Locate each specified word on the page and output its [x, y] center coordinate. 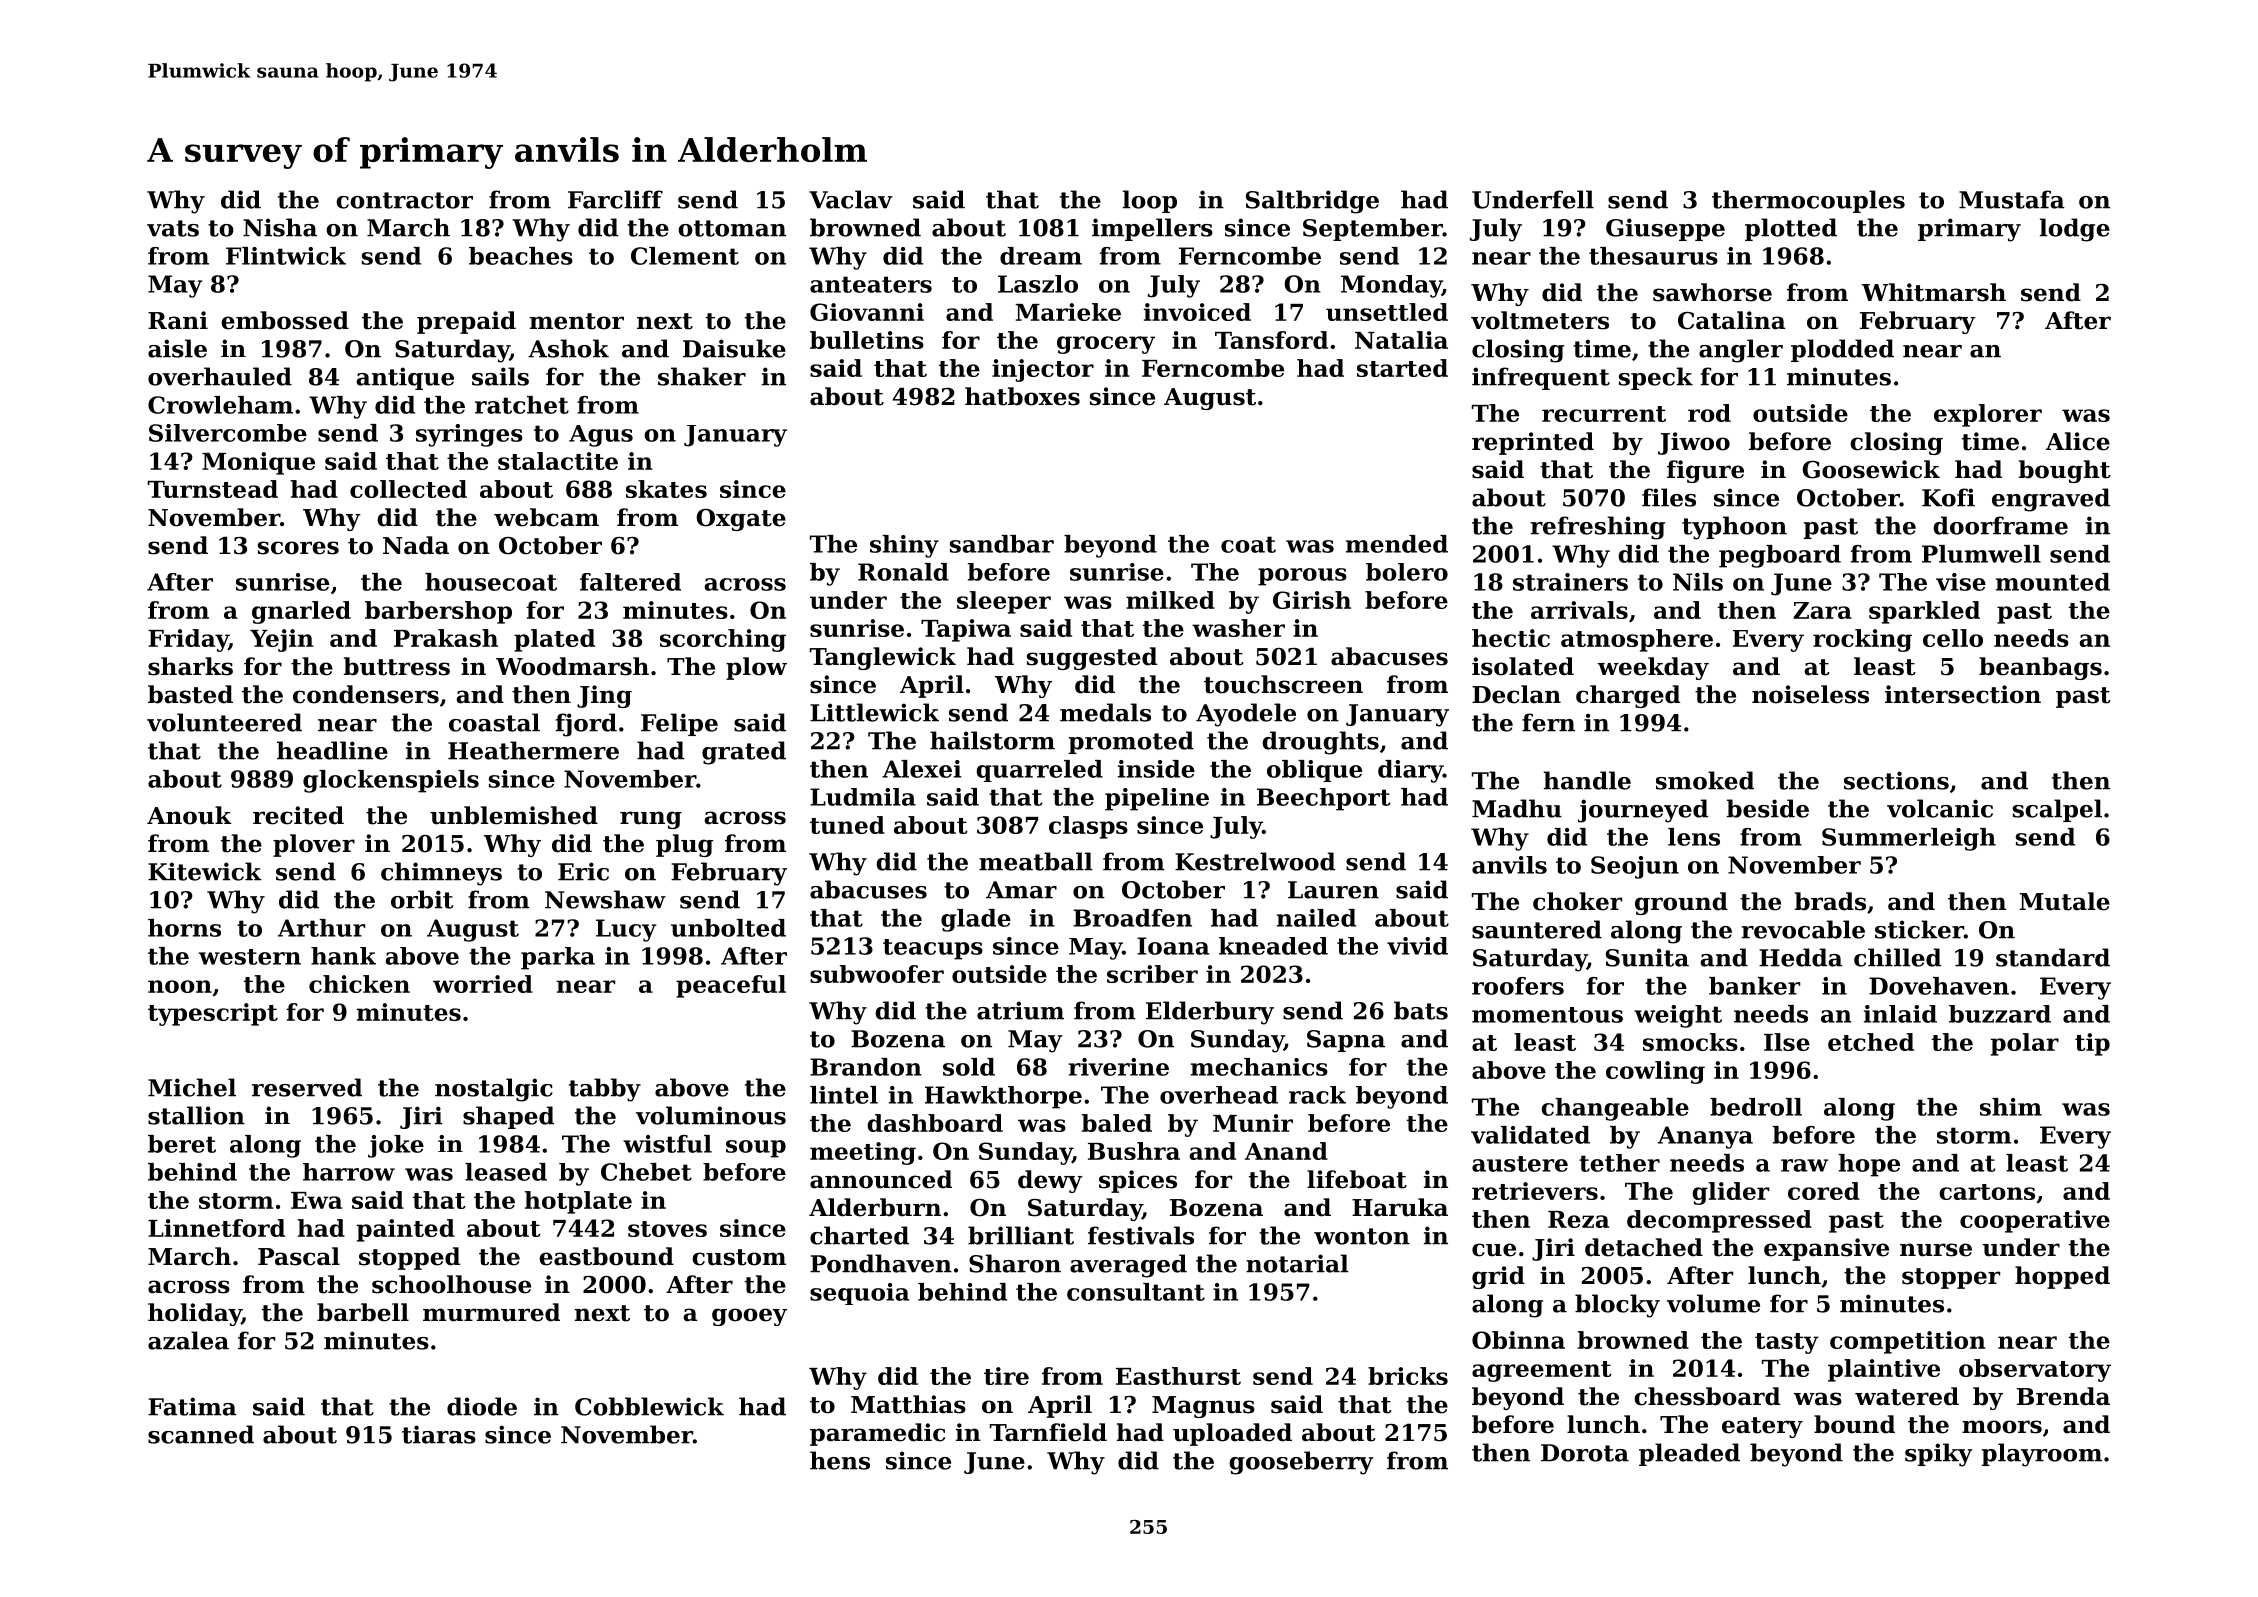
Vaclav [851, 199]
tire [1006, 1376]
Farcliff [615, 199]
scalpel [2057, 810]
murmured [491, 1312]
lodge [2075, 230]
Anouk [189, 815]
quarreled [1039, 771]
